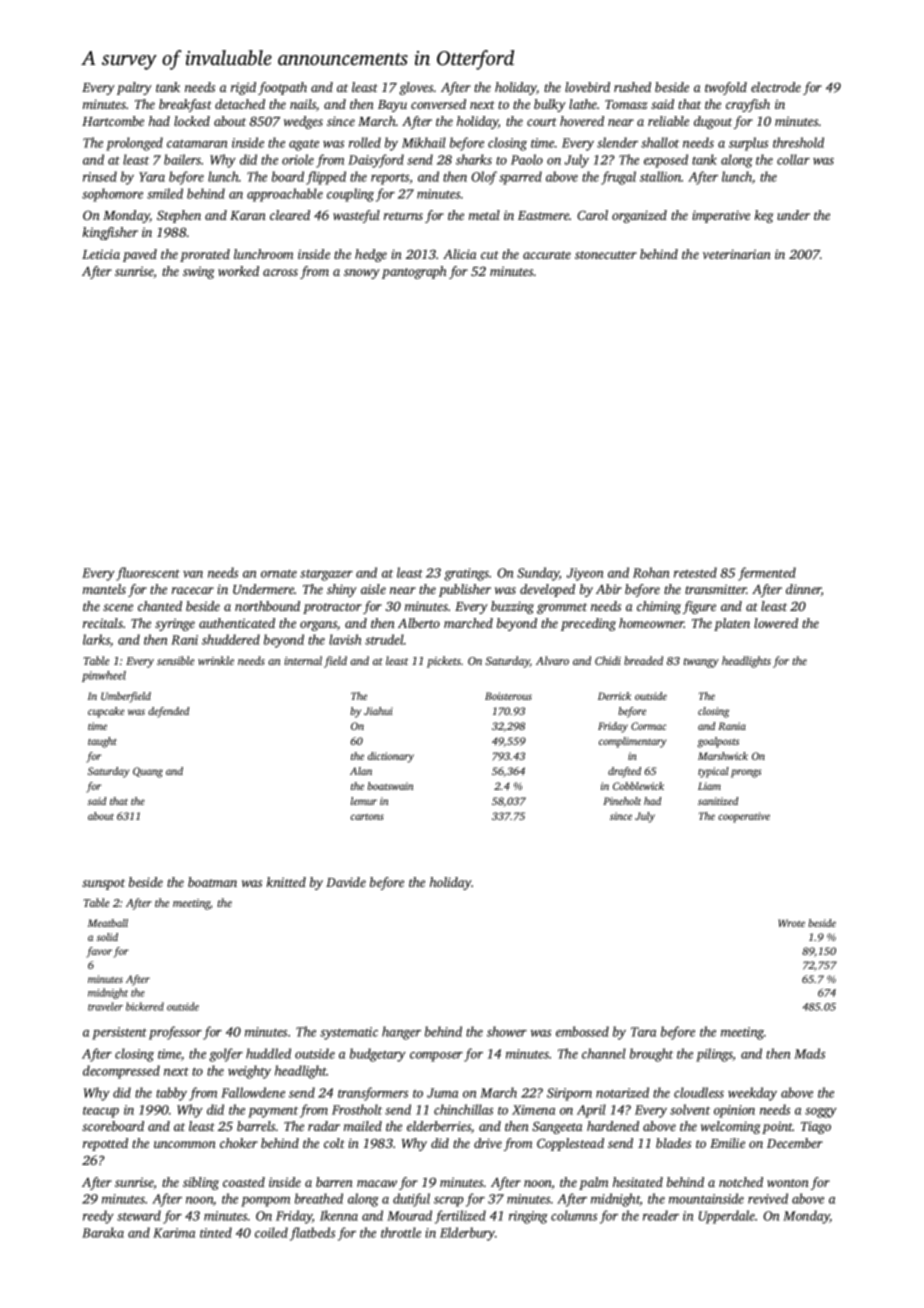 The width and height of the image is (924, 1308). I want to click on twofold, so click(726, 88).
